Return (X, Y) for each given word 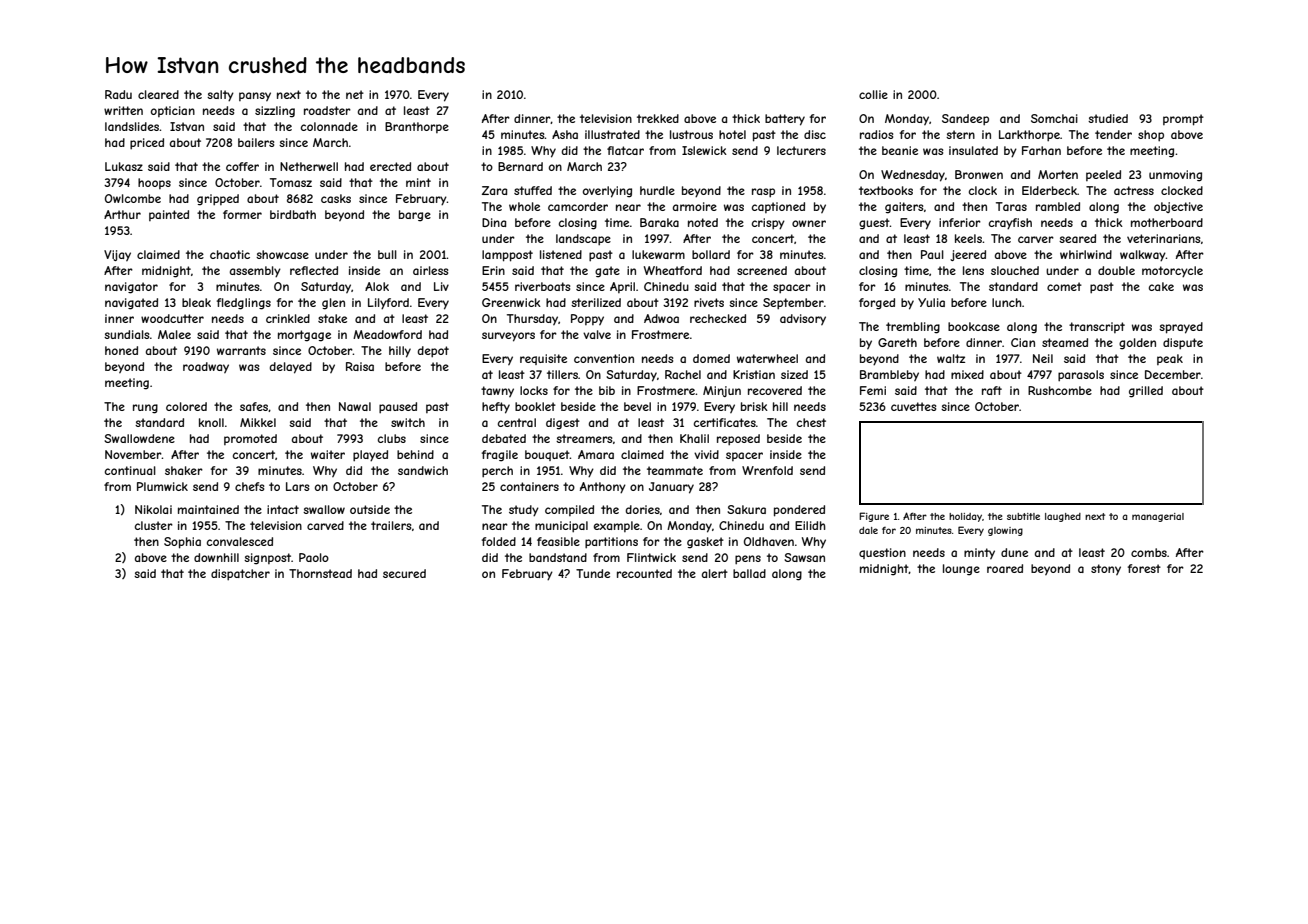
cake (1161, 286)
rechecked (718, 318)
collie (873, 94)
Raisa (360, 366)
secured (404, 573)
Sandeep (965, 119)
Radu (118, 94)
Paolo (314, 557)
